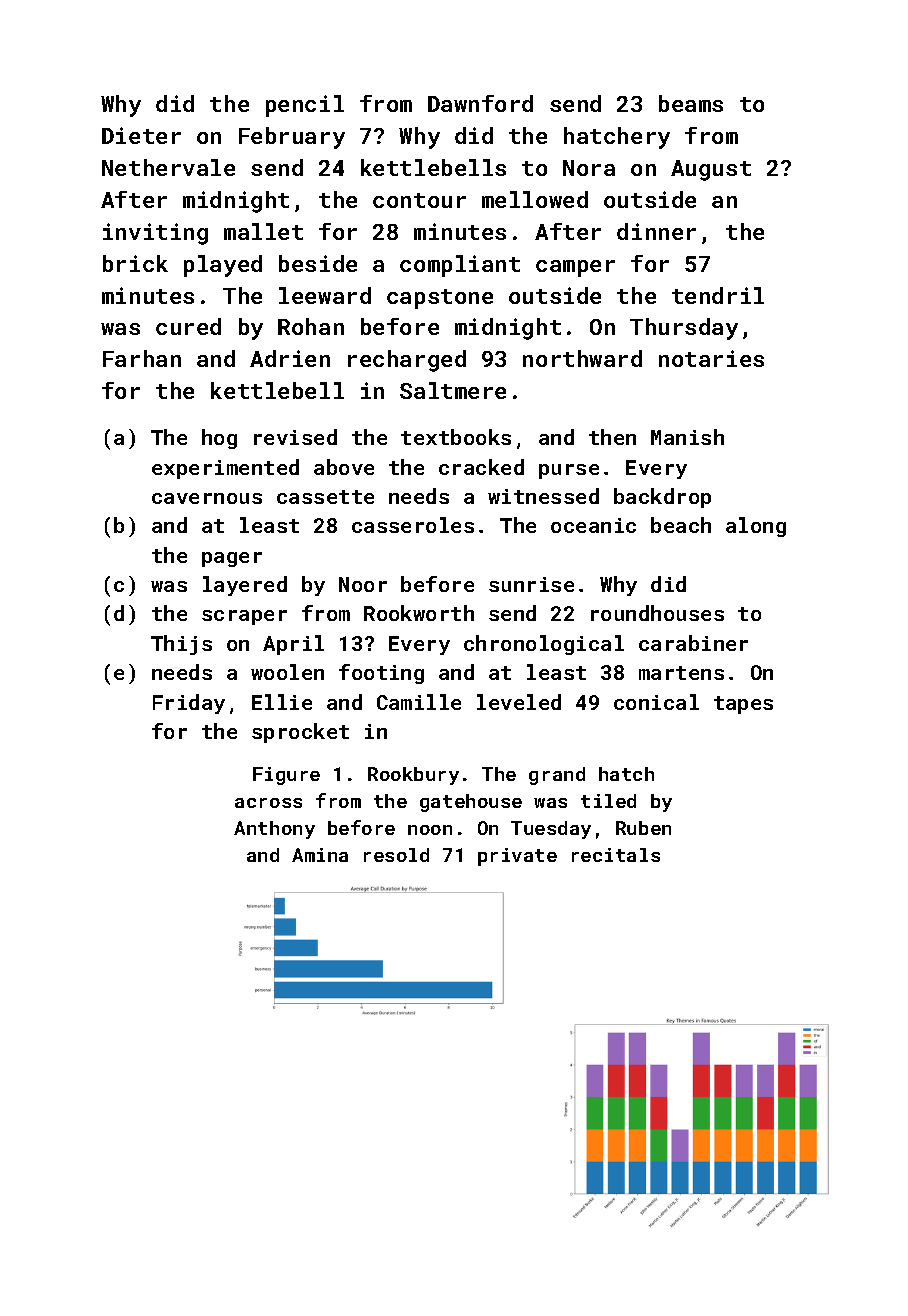 This screenshot has height=1316, width=908. I want to click on tendril, so click(718, 295).
